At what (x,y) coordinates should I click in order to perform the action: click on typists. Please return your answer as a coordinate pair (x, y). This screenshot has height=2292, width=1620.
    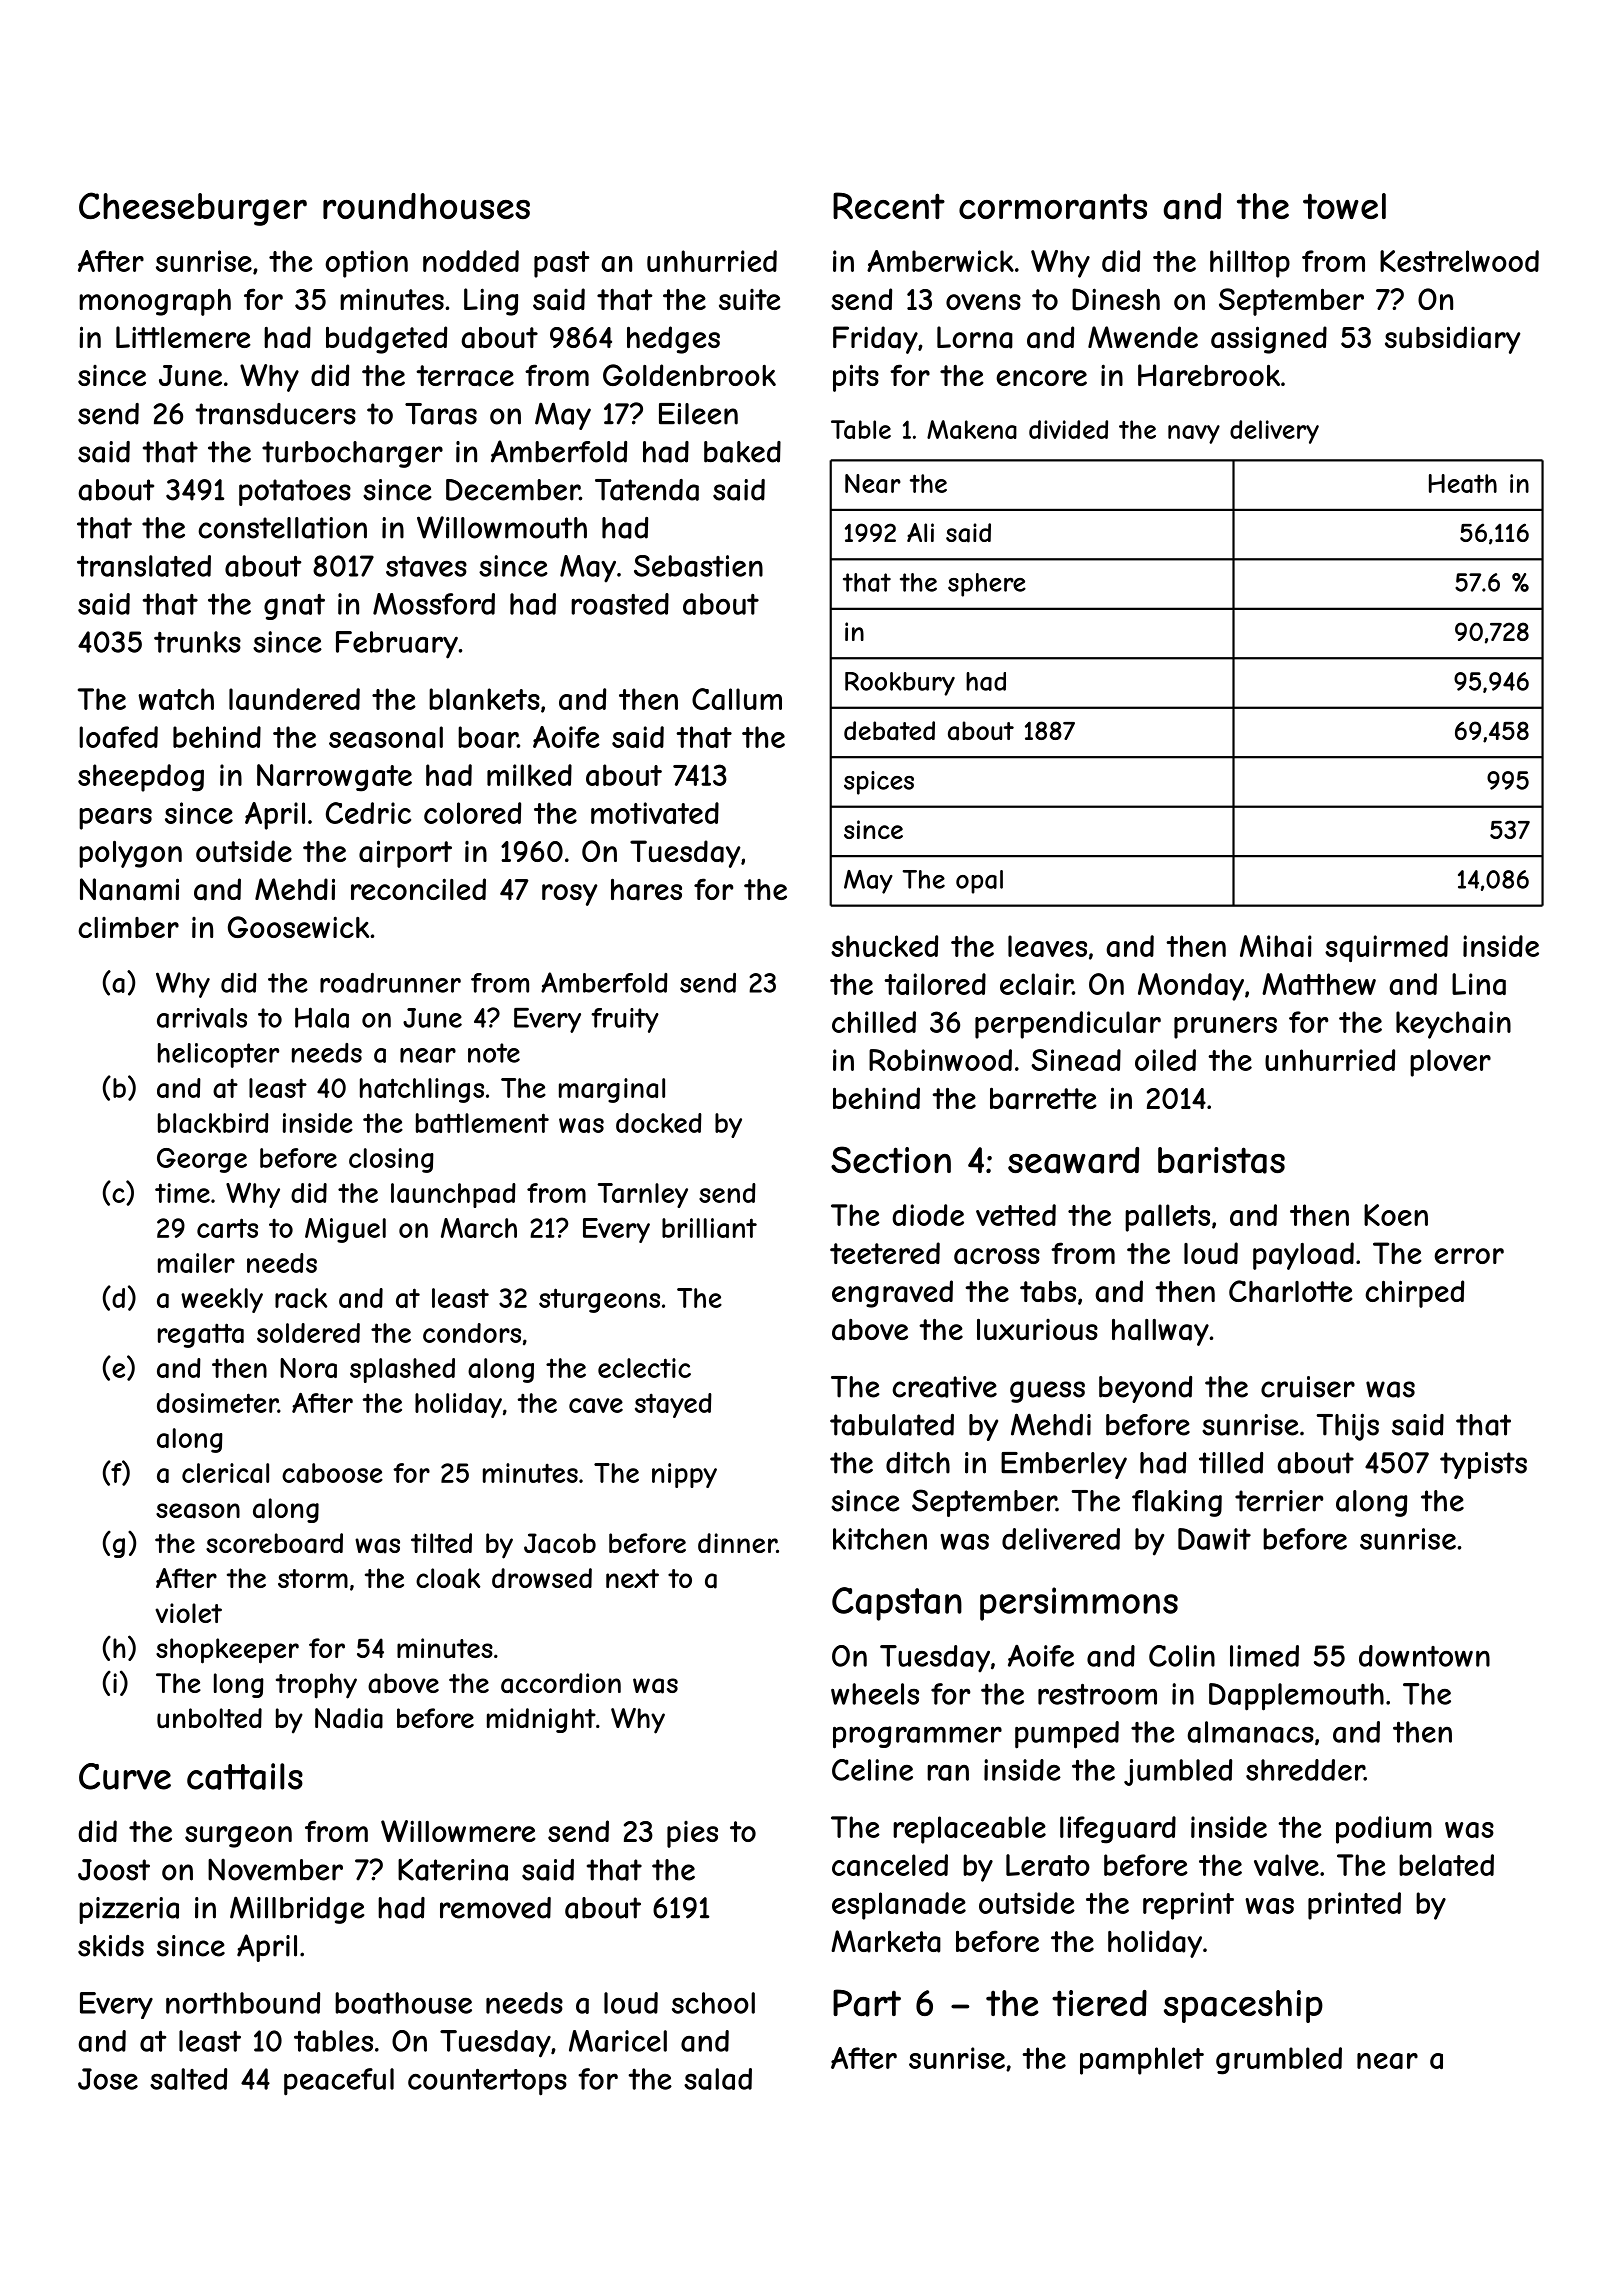
    Looking at the image, I should click on (1483, 1465).
